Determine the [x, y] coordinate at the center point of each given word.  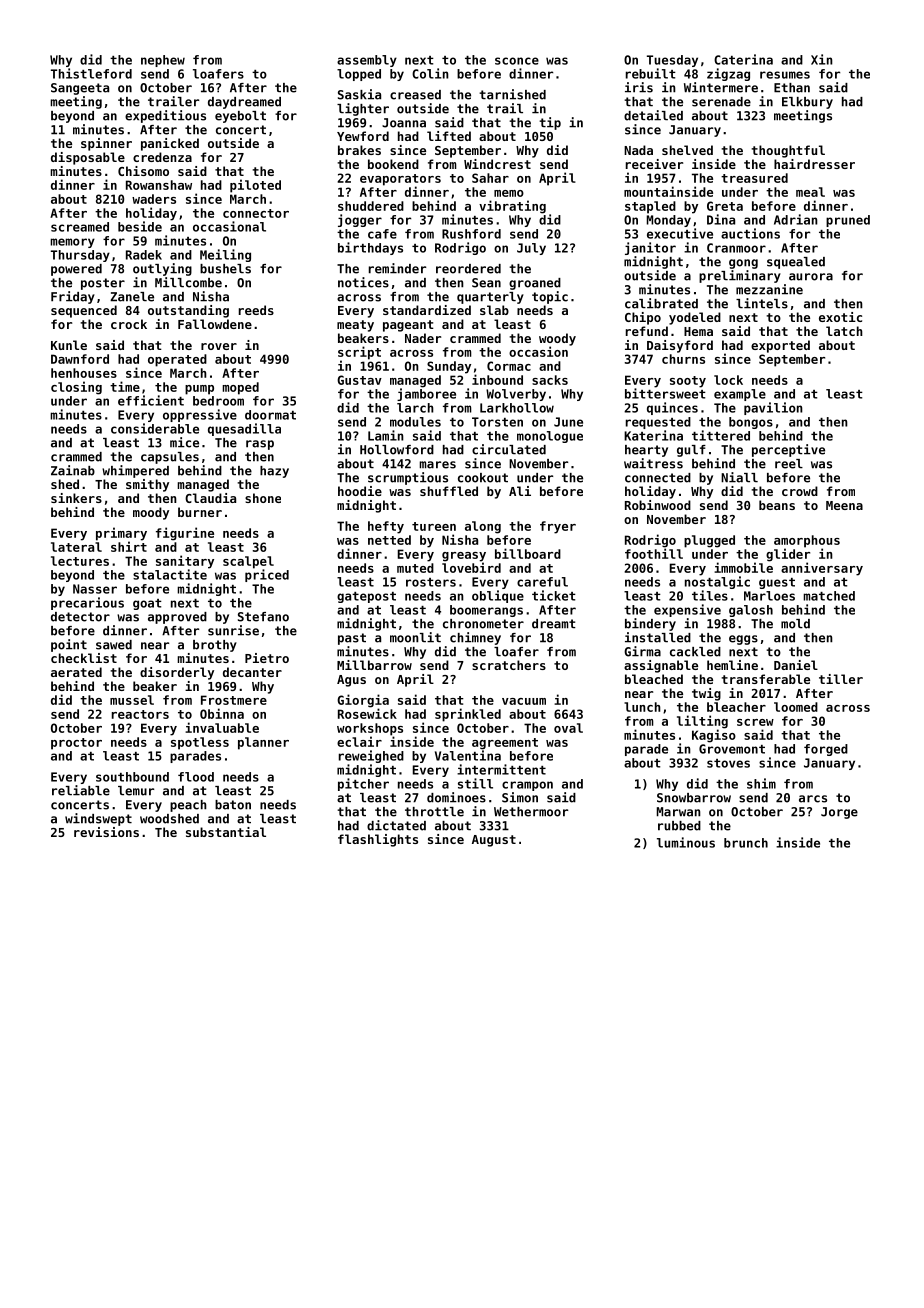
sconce [517, 61]
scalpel [248, 562]
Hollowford [397, 450]
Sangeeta [80, 89]
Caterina [743, 59]
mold [795, 624]
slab [494, 310]
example [740, 395]
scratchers [509, 665]
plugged [709, 541]
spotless [200, 743]
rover [219, 346]
